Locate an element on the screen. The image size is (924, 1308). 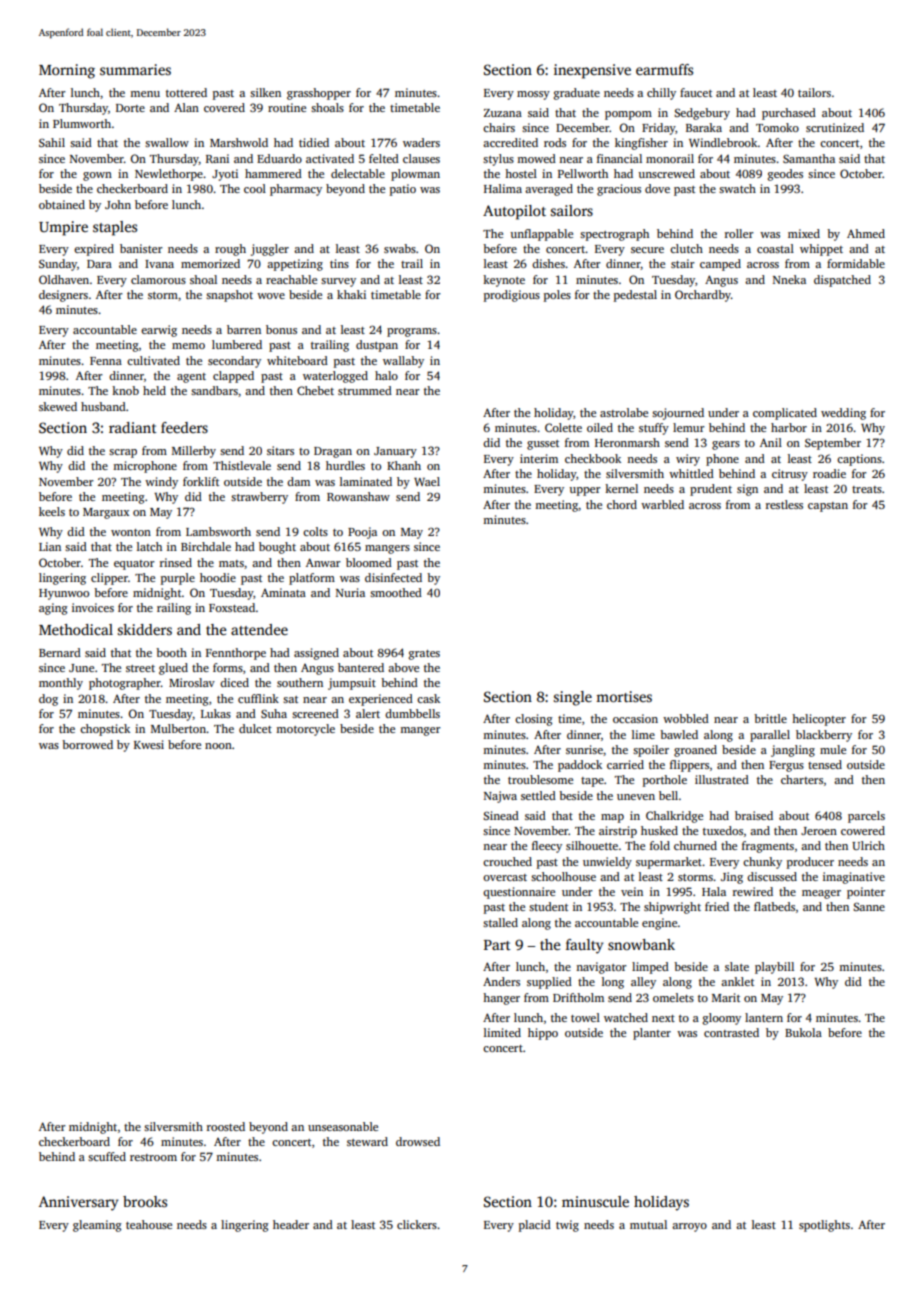
tailors is located at coordinates (814, 92).
